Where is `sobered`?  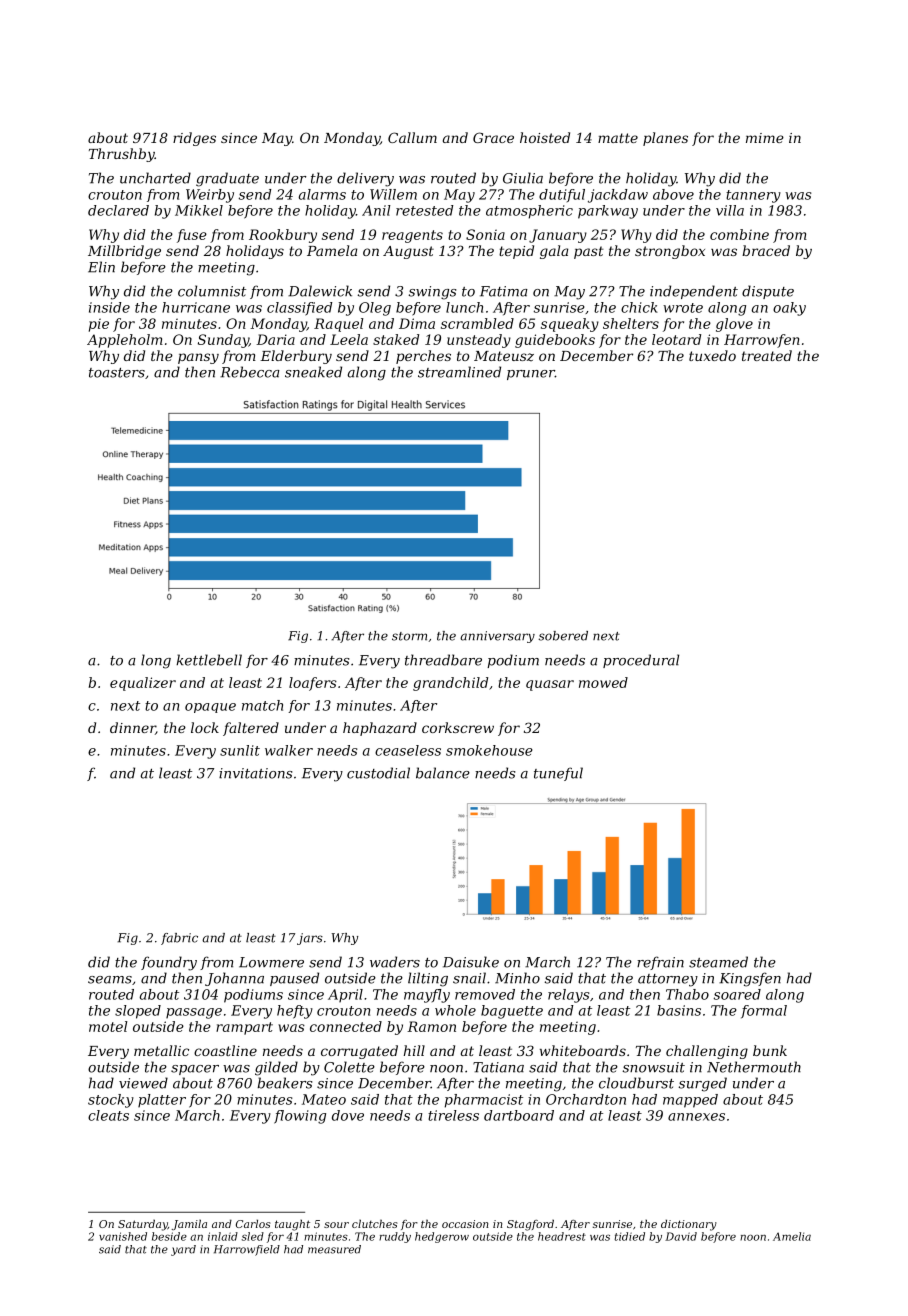
sobered is located at coordinates (563, 636).
